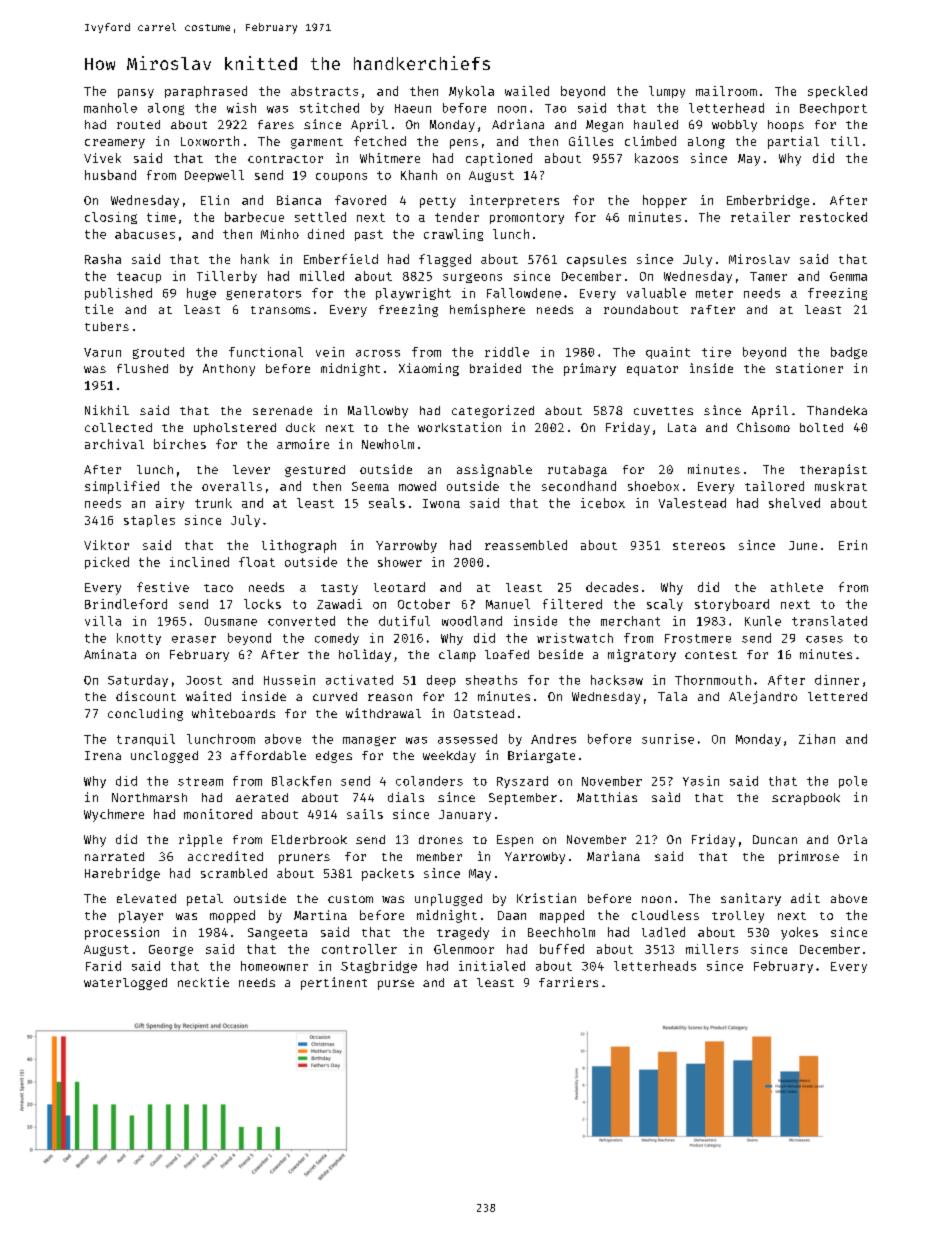  Describe the element at coordinates (330, 352) in the screenshot. I see `vein` at that location.
